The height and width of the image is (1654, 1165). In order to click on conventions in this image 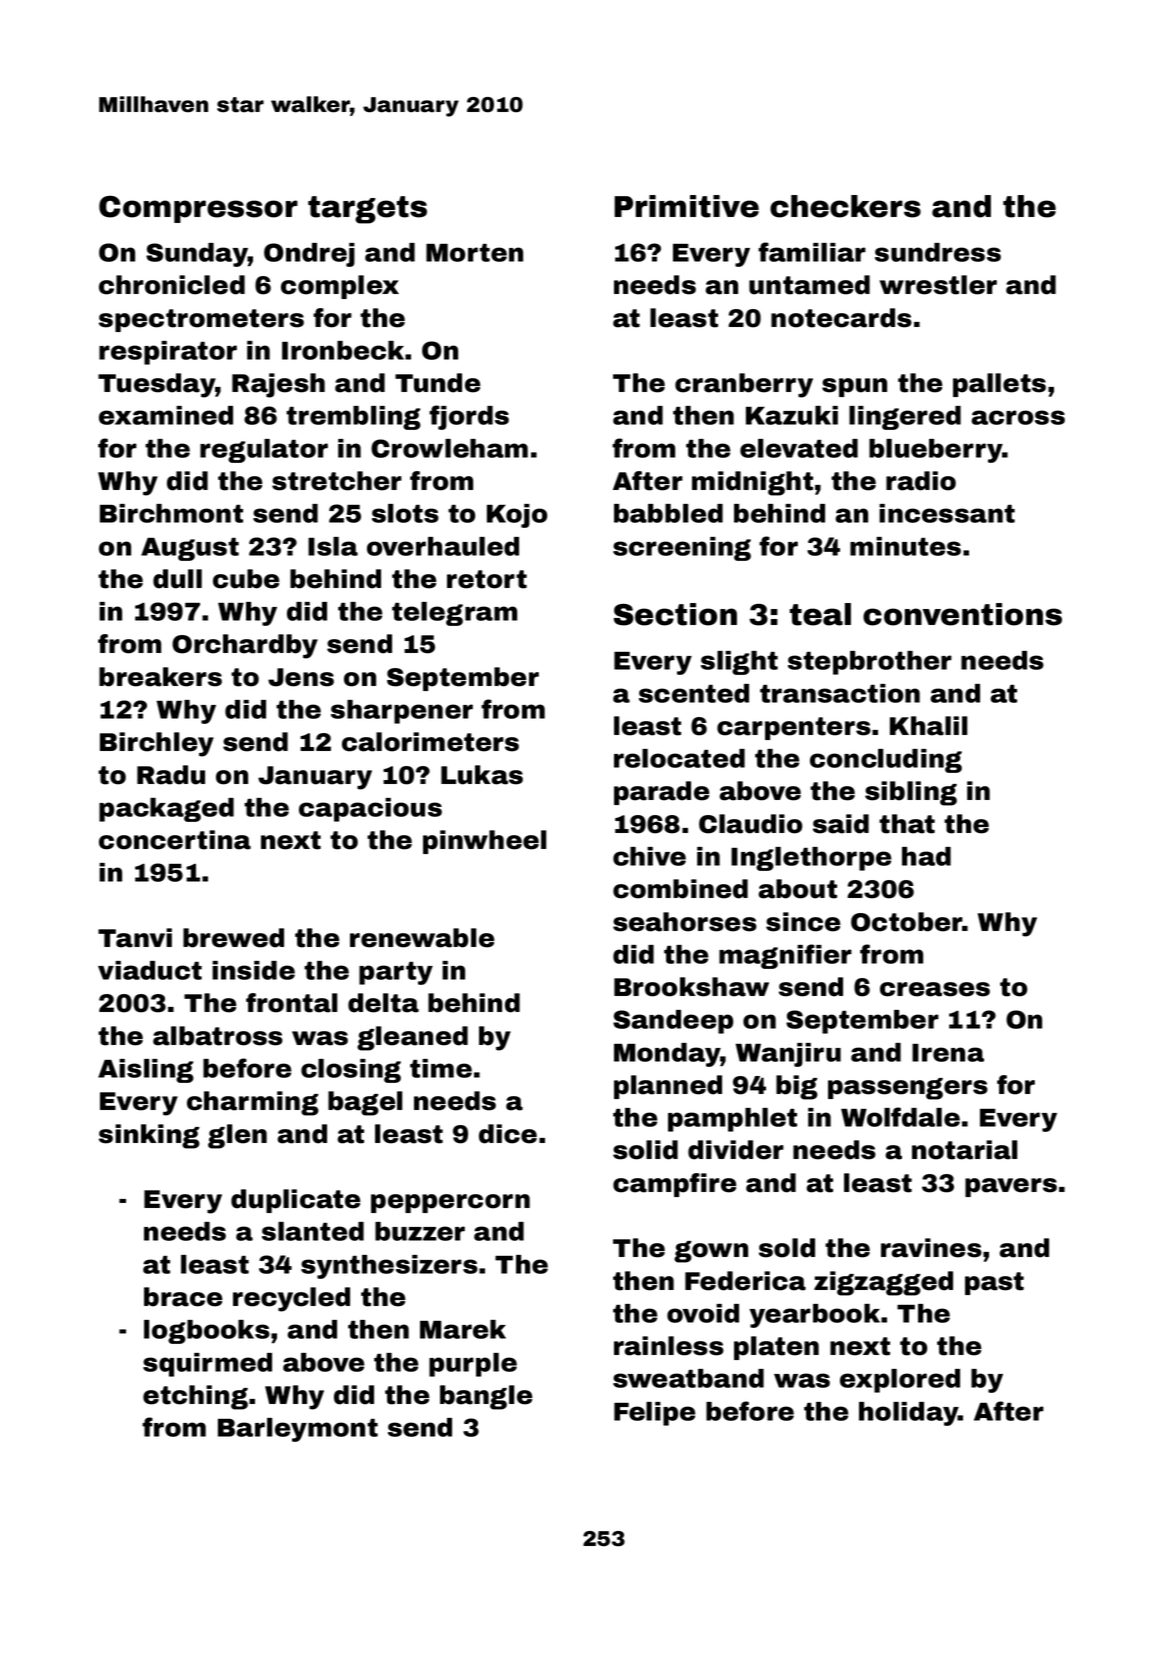, I will do `click(962, 614)`.
